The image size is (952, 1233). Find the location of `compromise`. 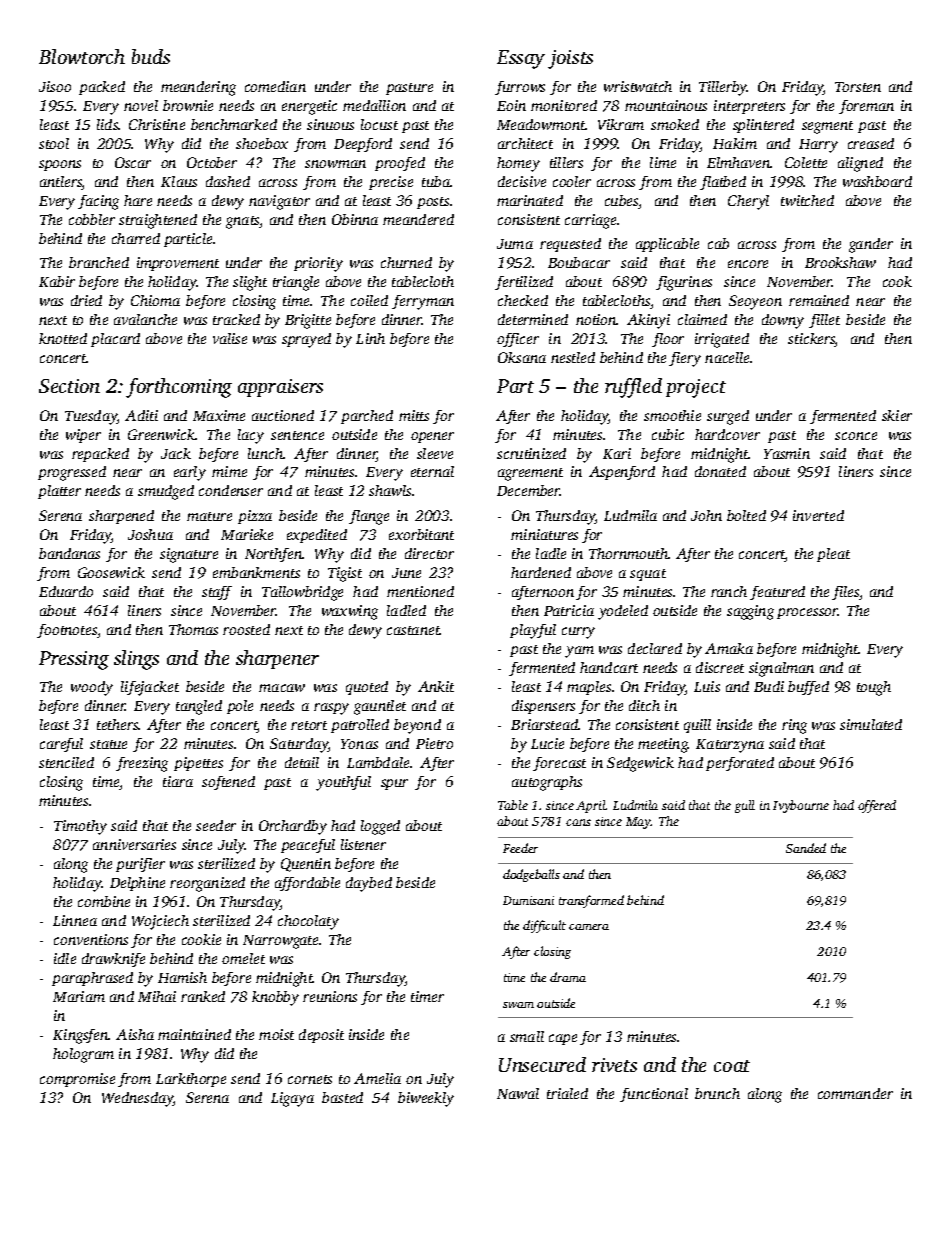

compromise is located at coordinates (77, 1080).
